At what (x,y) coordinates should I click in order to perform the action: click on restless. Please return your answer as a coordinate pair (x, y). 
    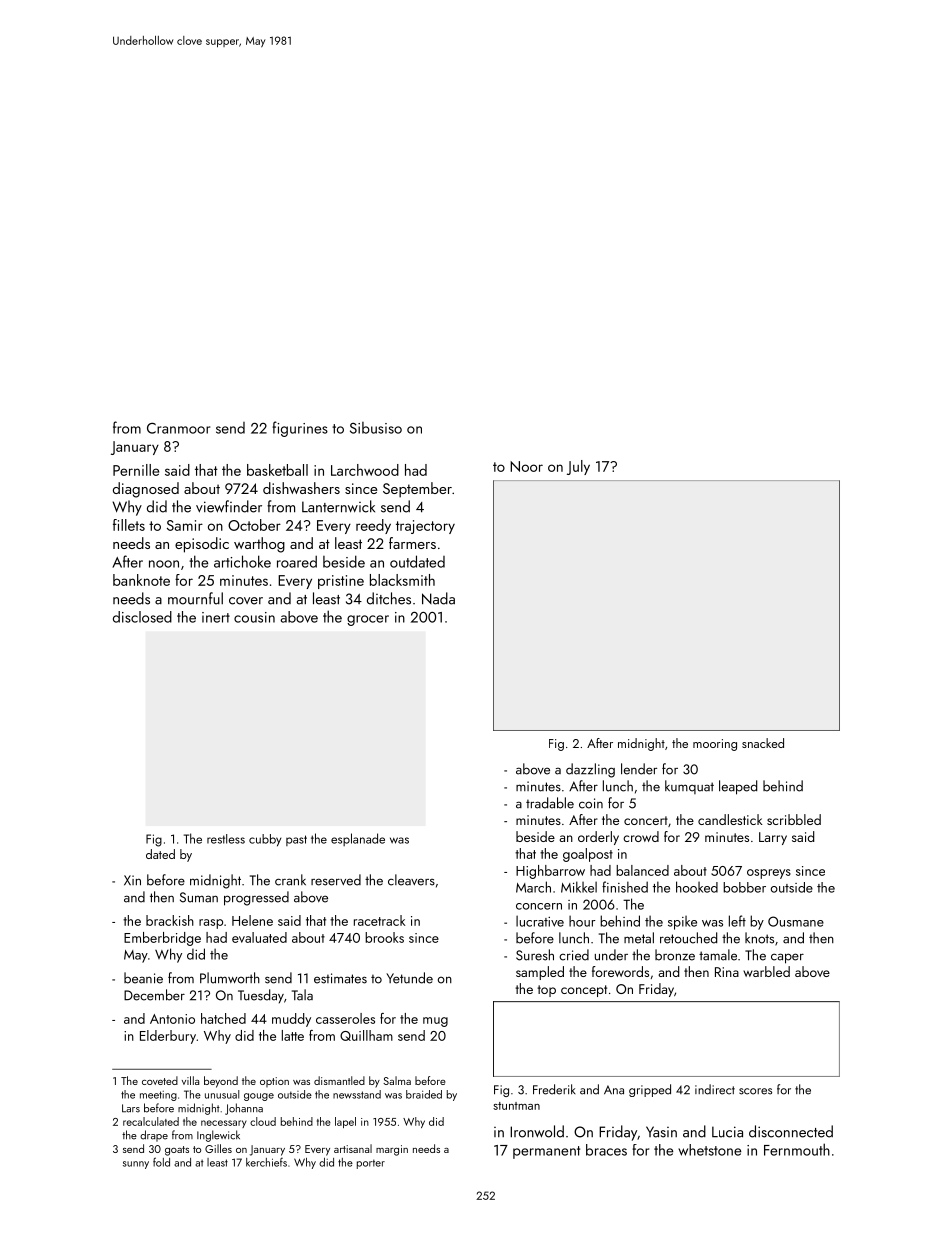
    Looking at the image, I should click on (226, 839).
